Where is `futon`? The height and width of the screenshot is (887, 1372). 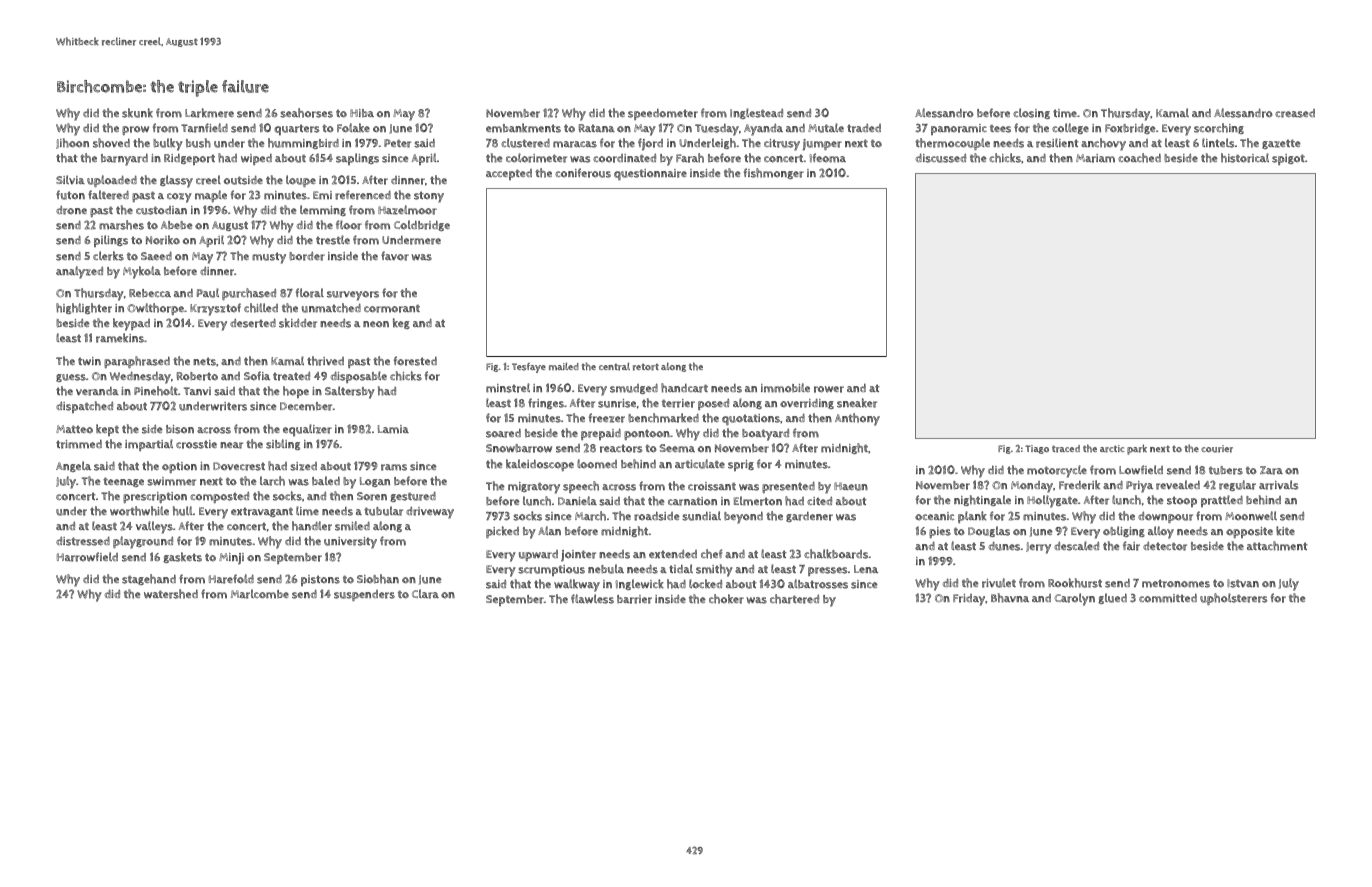 futon is located at coordinates (70, 195).
